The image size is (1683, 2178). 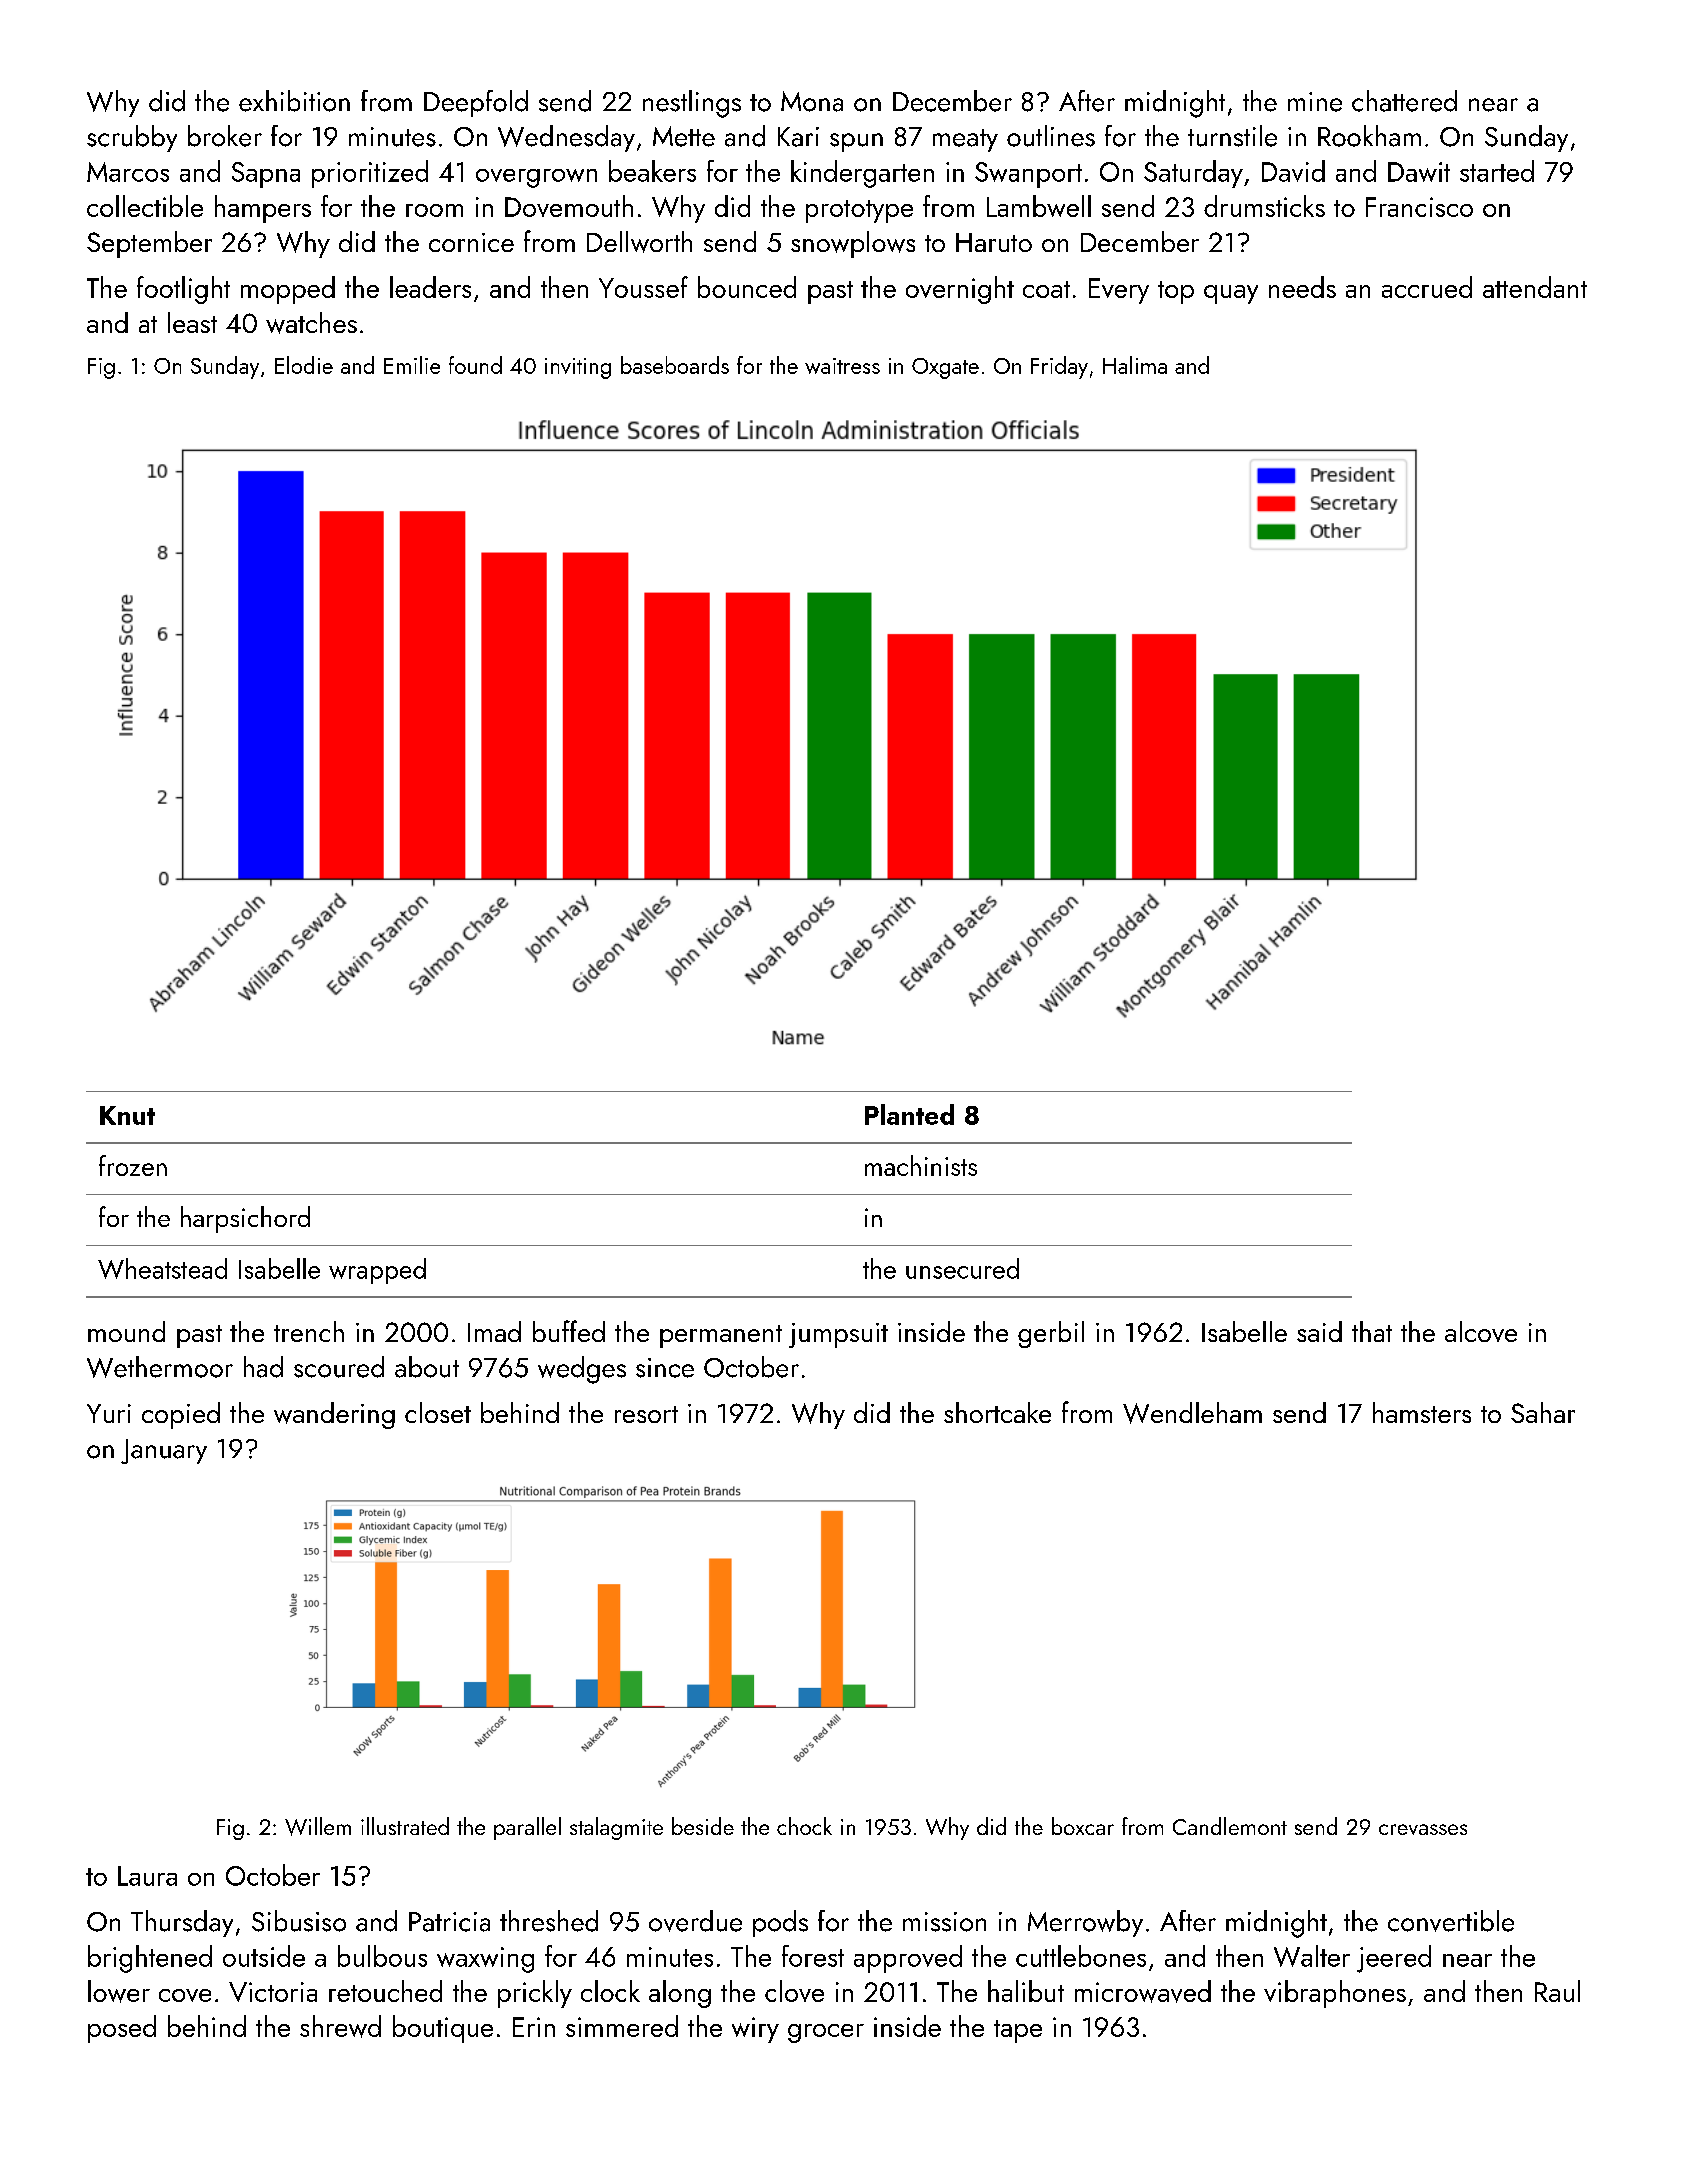 I want to click on accrued, so click(x=1427, y=287).
